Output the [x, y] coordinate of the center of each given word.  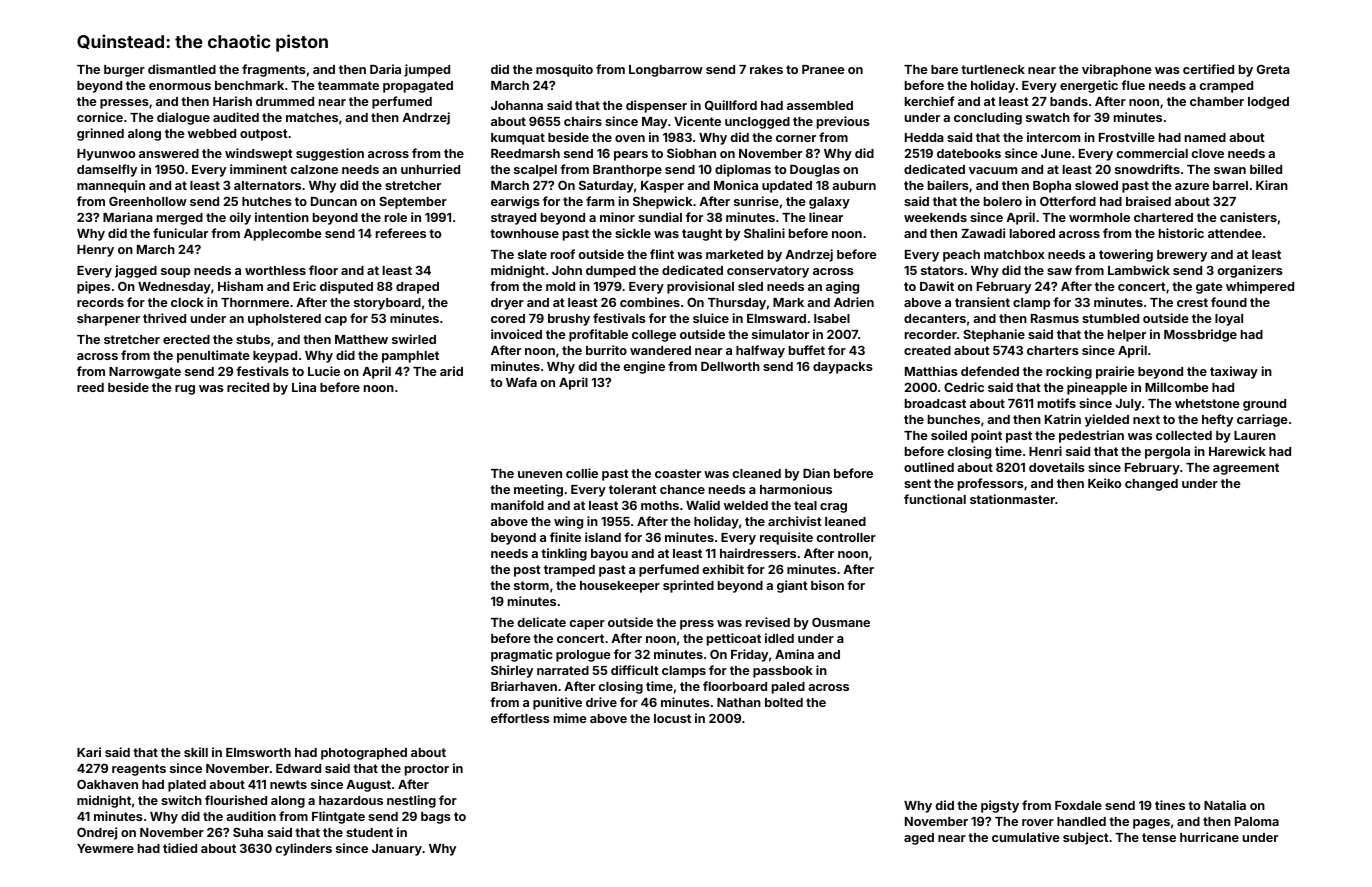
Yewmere [105, 848]
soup [175, 273]
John [567, 270]
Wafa [521, 382]
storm [531, 585]
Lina [304, 387]
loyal [1229, 320]
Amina [794, 654]
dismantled [182, 69]
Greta [1273, 69]
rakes [766, 69]
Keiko [1104, 483]
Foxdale [1078, 805]
